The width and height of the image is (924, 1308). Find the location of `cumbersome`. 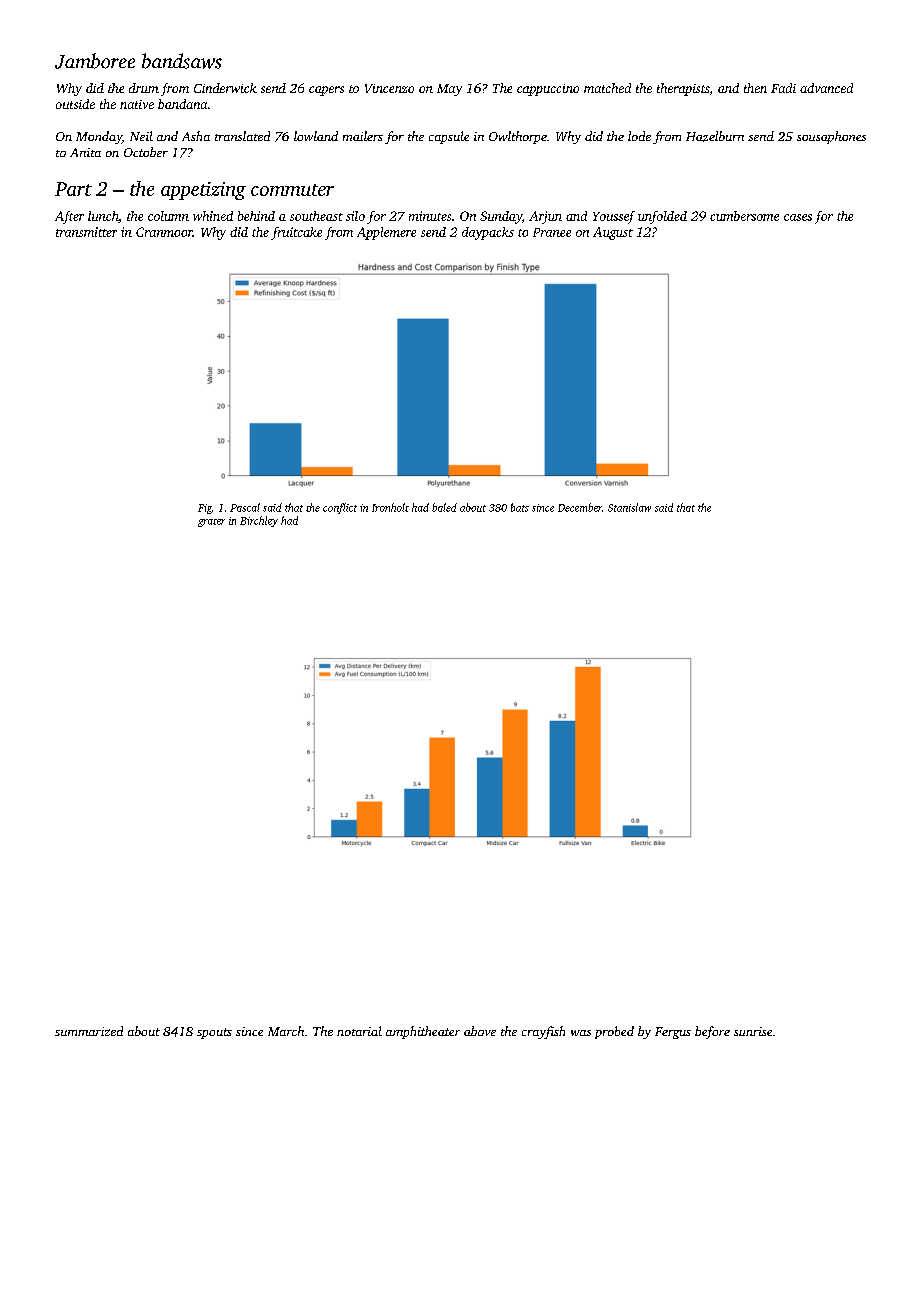

cumbersome is located at coordinates (744, 216).
